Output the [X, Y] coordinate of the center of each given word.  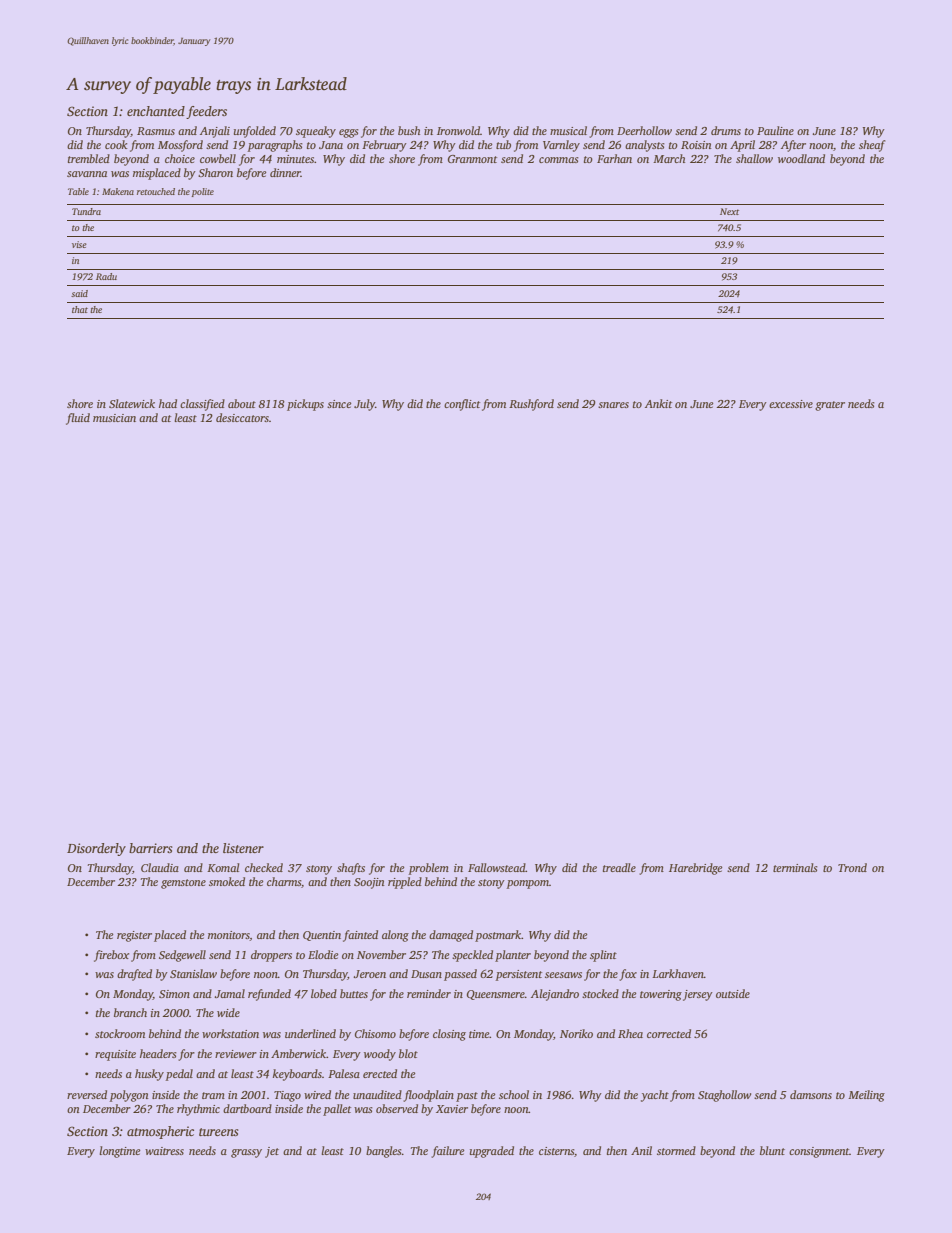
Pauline [775, 130]
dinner [285, 172]
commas [559, 160]
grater [830, 406]
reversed [87, 1094]
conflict [462, 405]
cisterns [556, 1151]
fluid [78, 419]
